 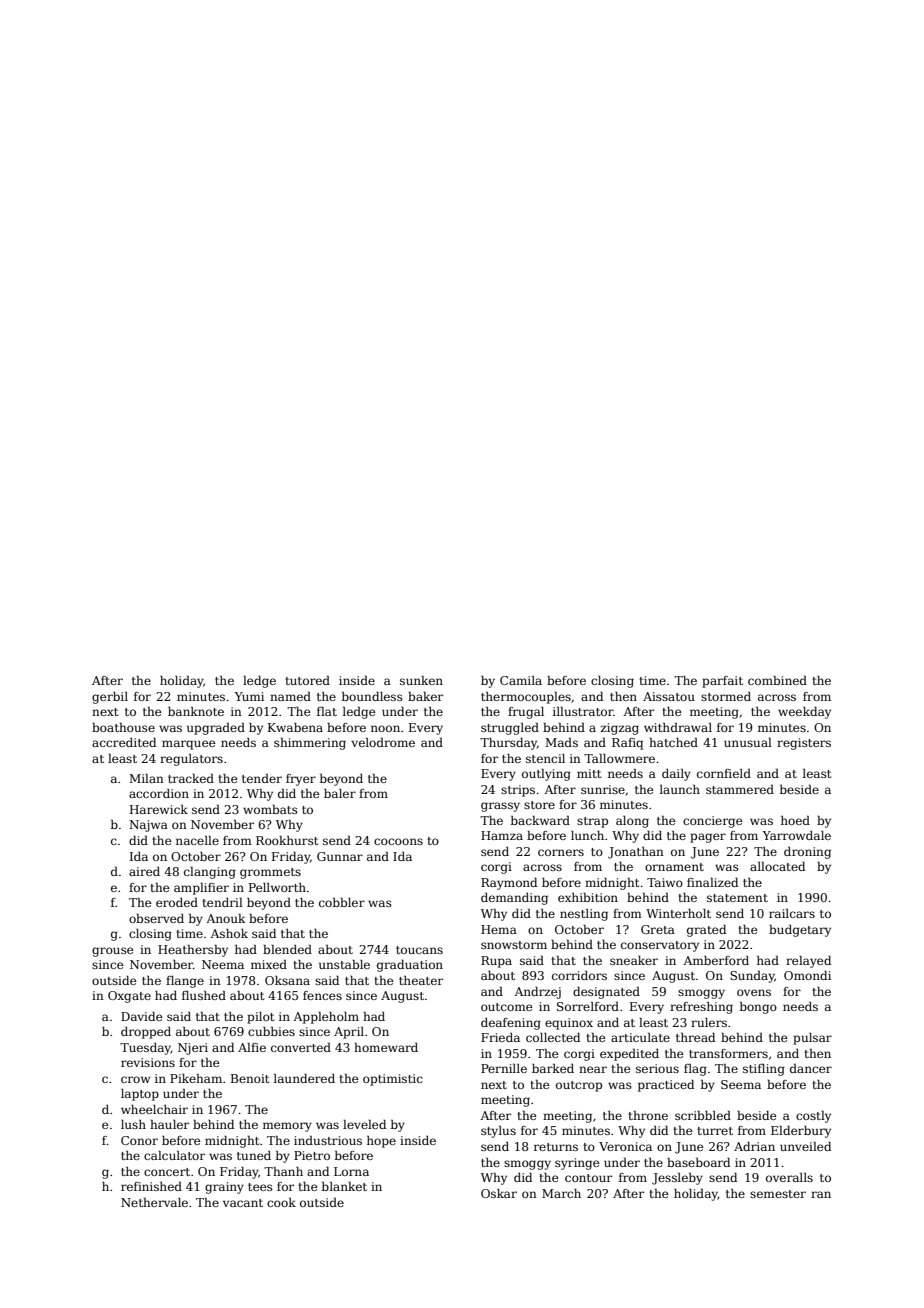 What do you see at coordinates (510, 729) in the screenshot?
I see `struggled` at bounding box center [510, 729].
